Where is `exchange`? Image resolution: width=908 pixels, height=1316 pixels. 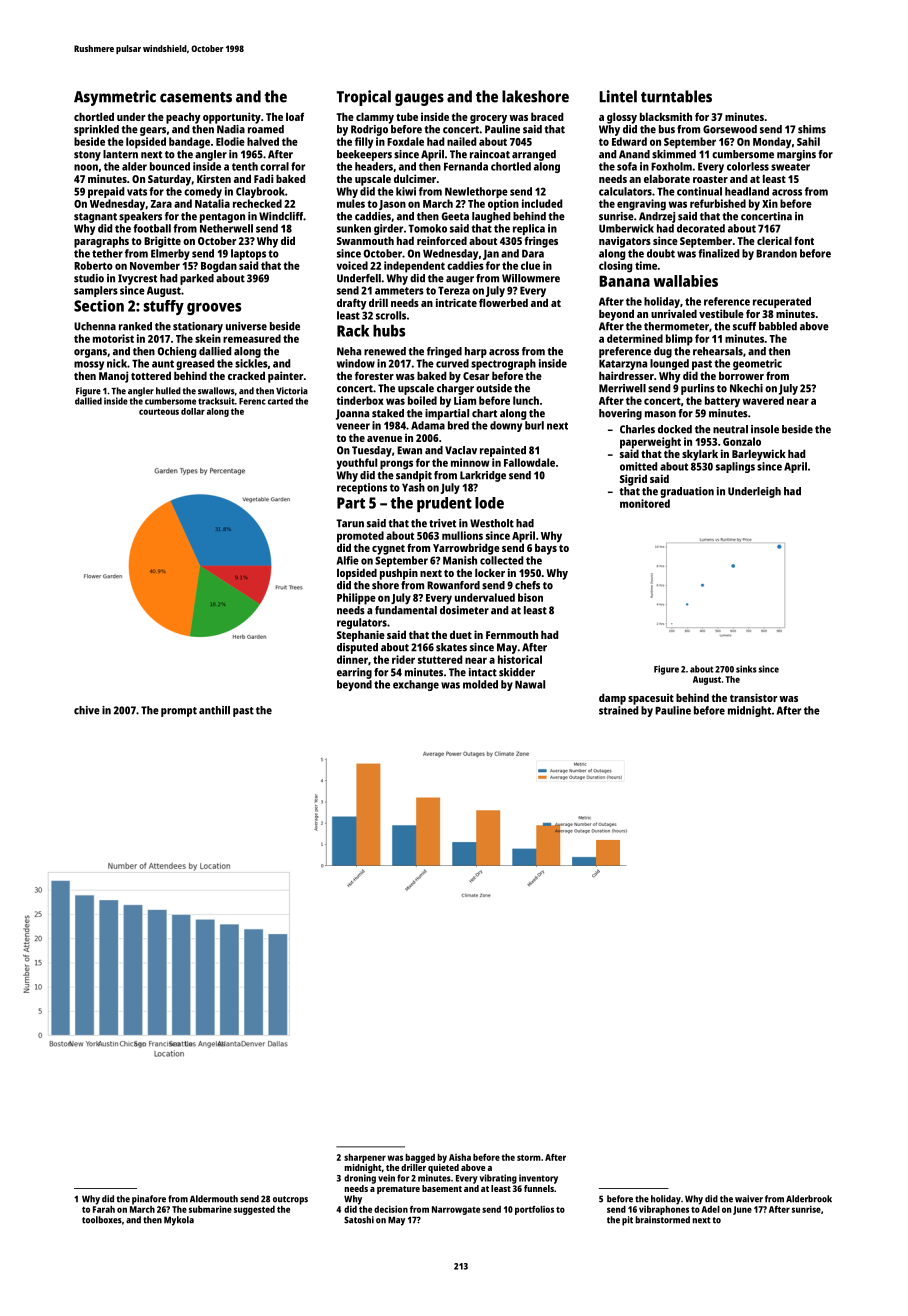
exchange is located at coordinates (416, 685).
